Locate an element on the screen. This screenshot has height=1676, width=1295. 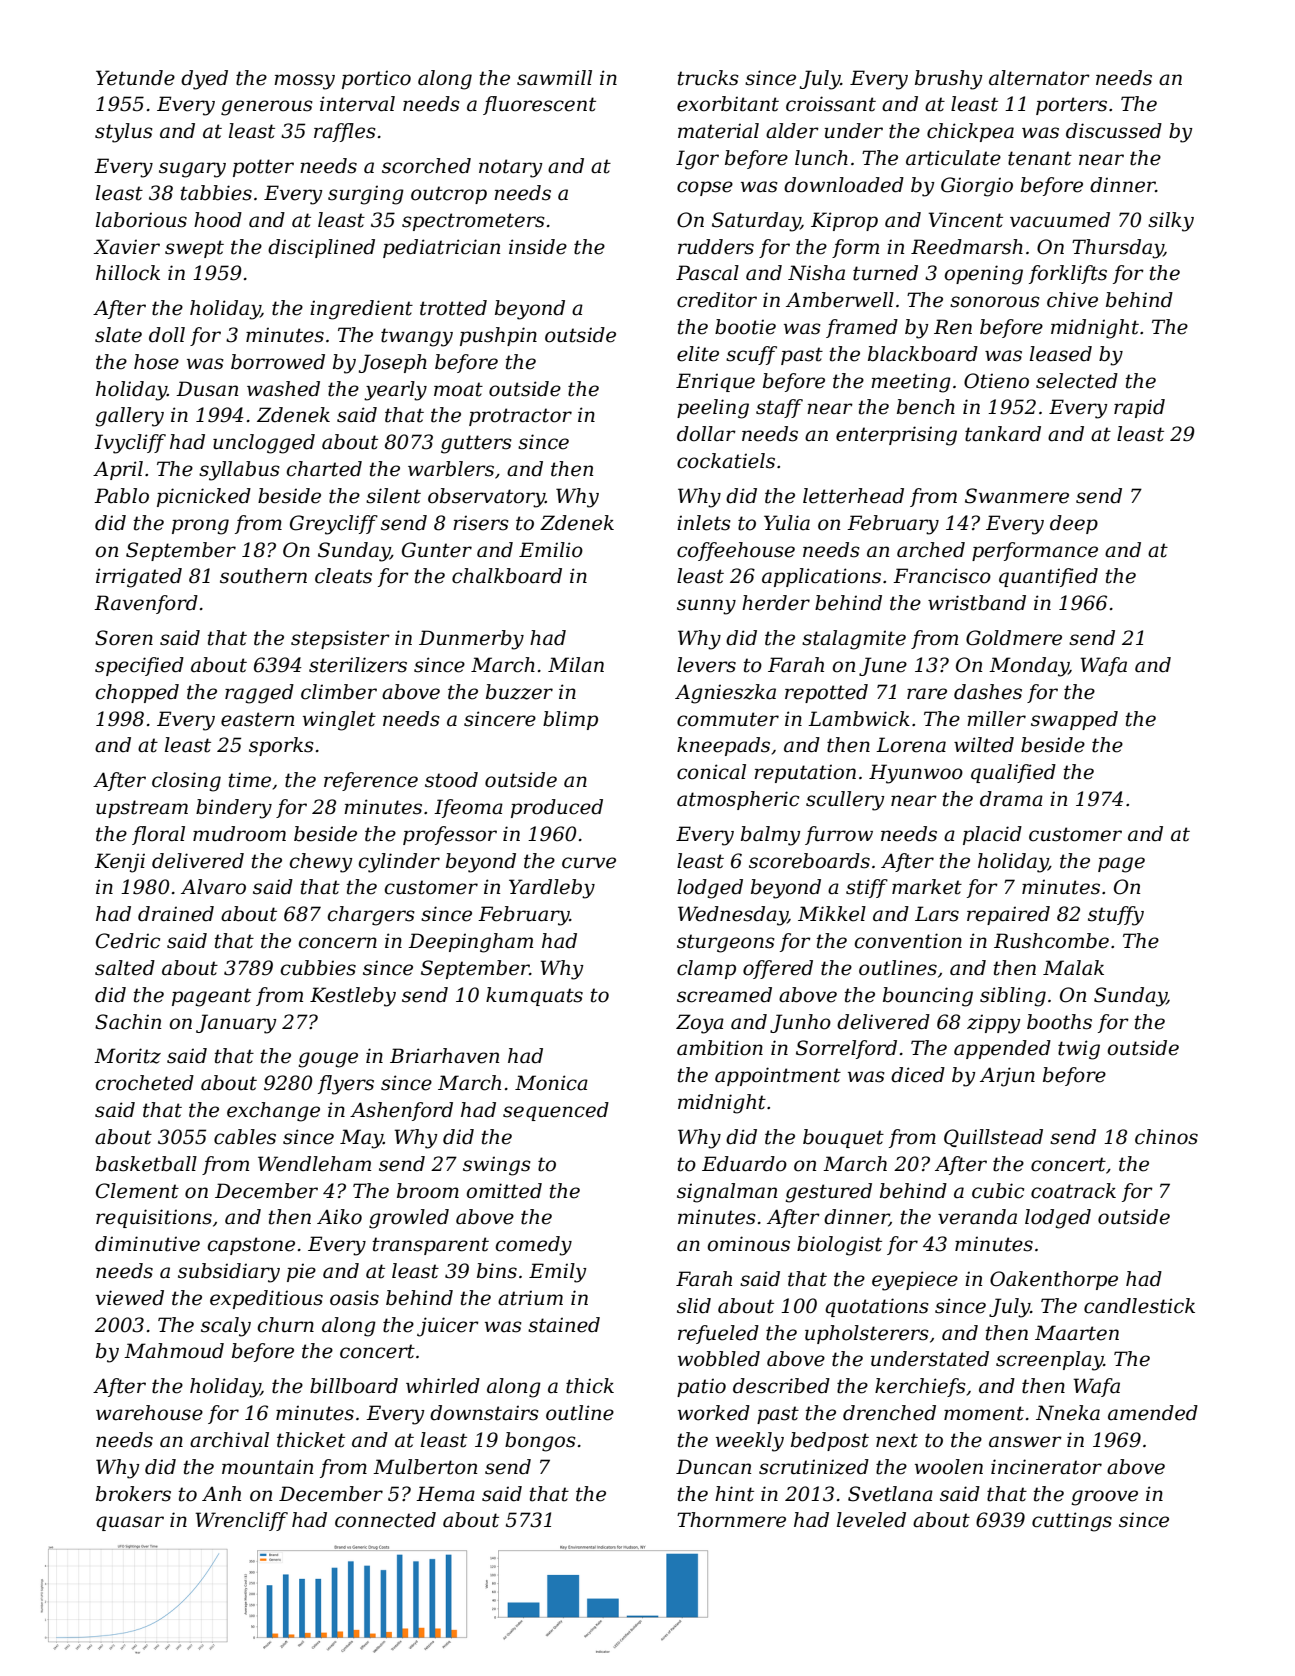
market is located at coordinates (927, 887).
